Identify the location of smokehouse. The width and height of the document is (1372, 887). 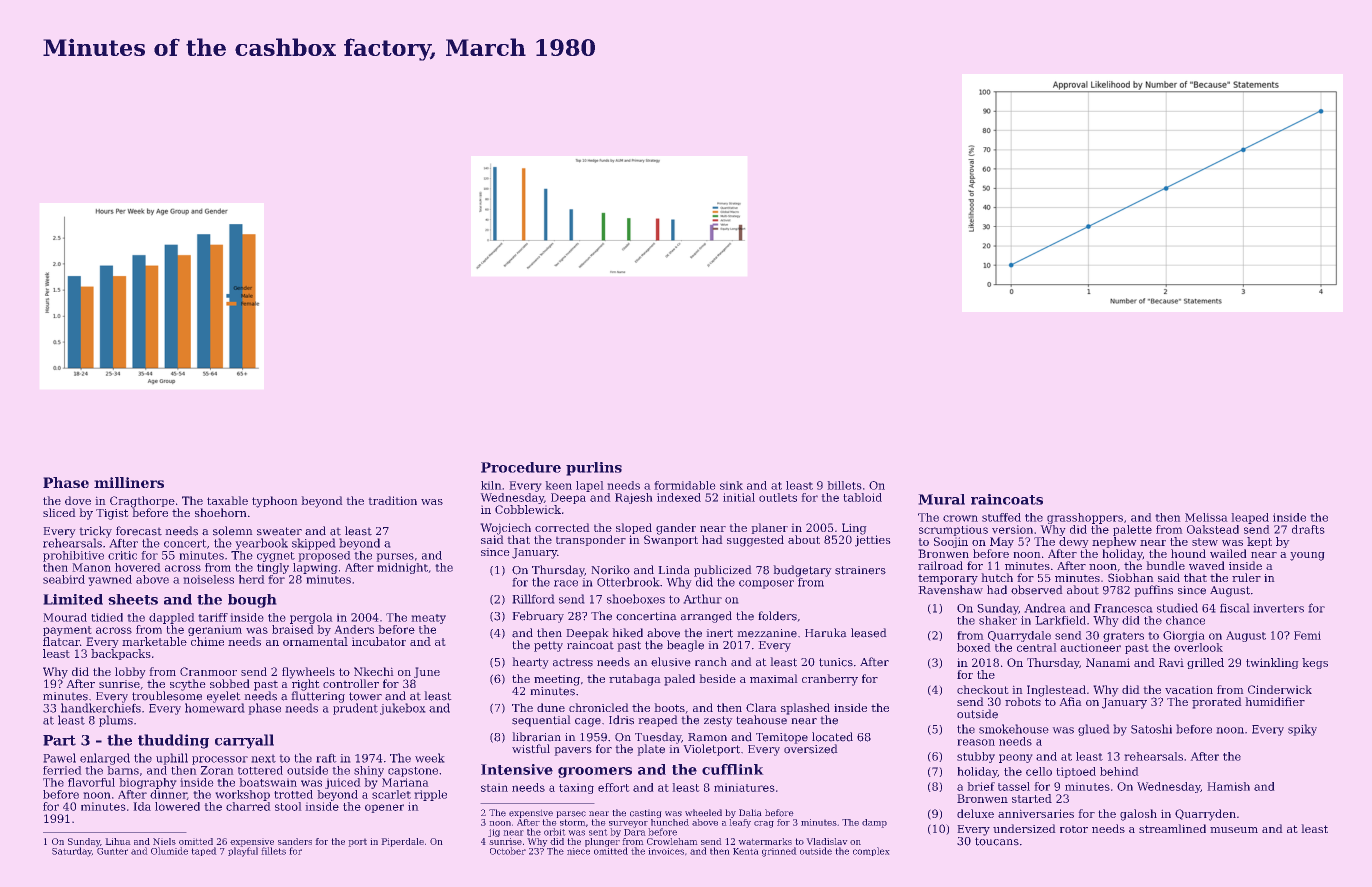
(1013, 729).
